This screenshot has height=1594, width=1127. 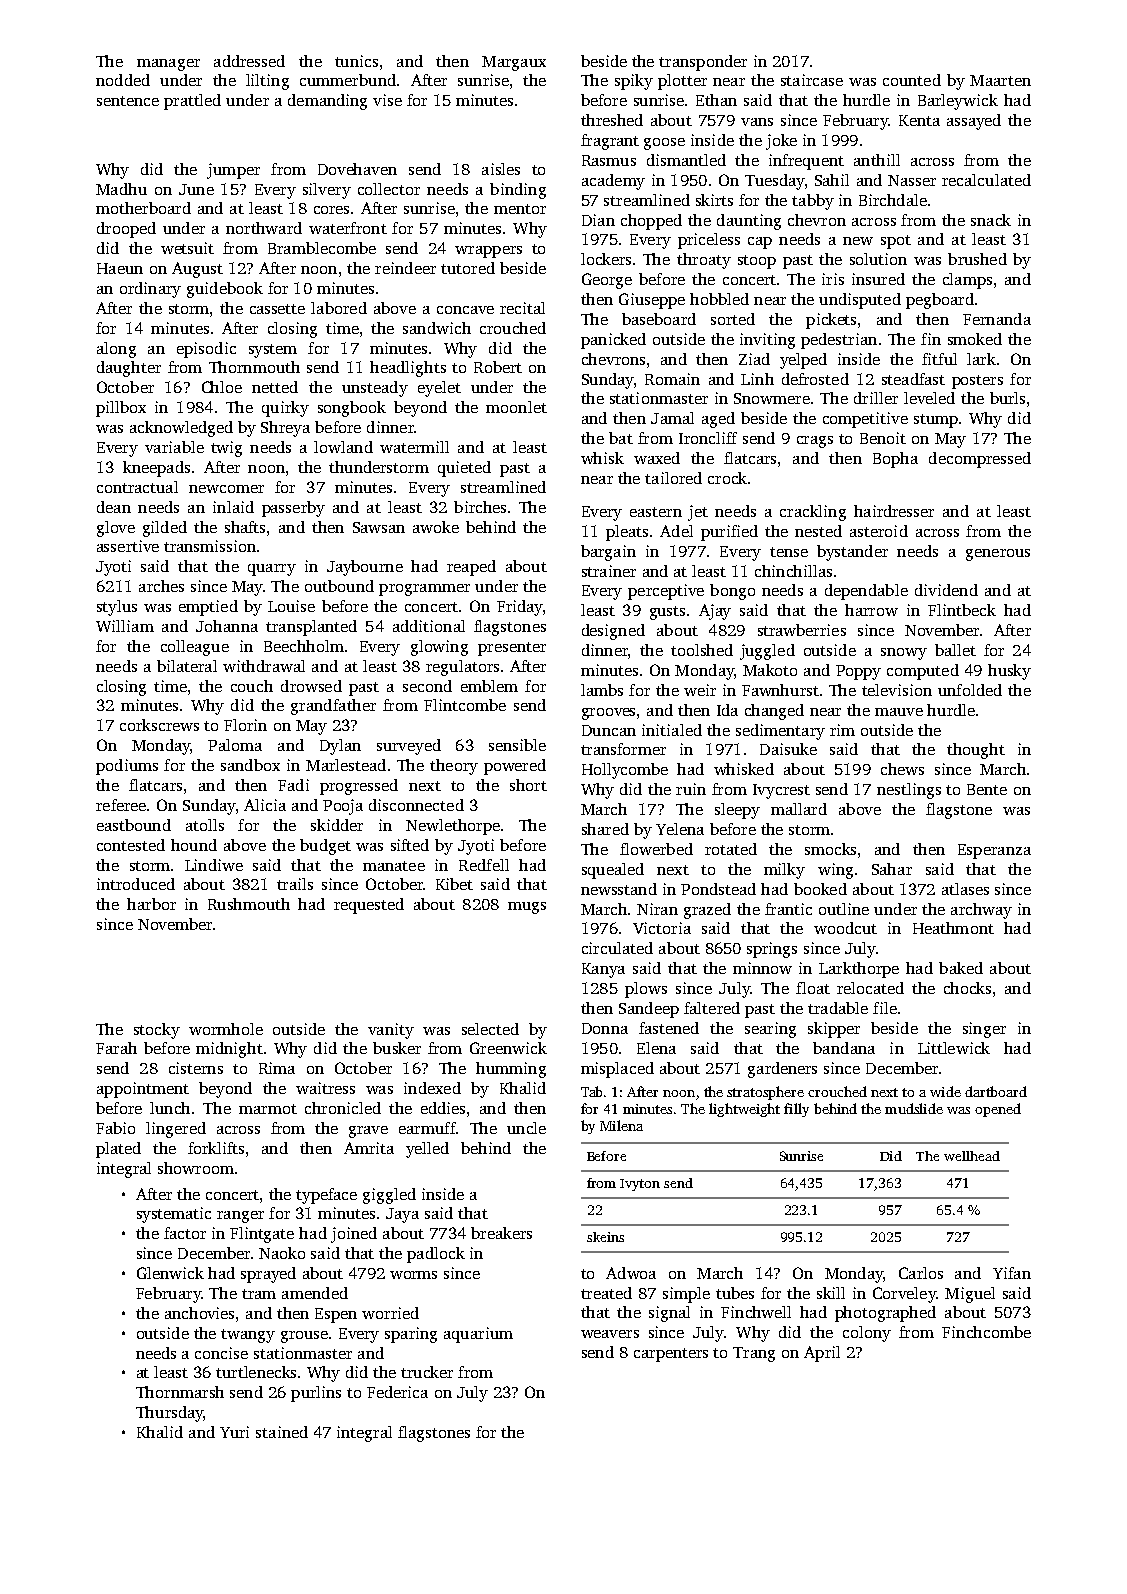 I want to click on stylus, so click(x=117, y=608).
